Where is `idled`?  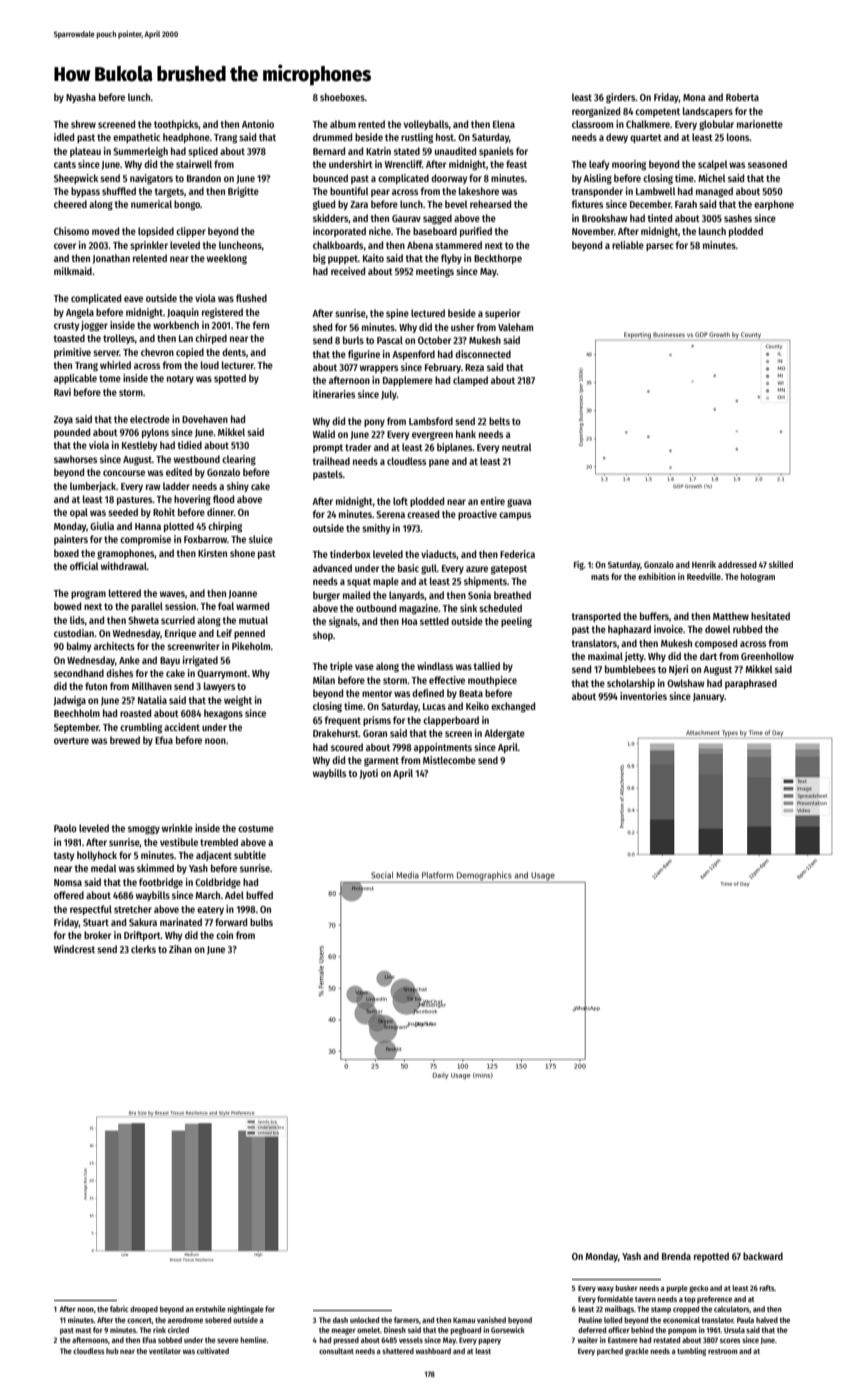 idled is located at coordinates (64, 137).
